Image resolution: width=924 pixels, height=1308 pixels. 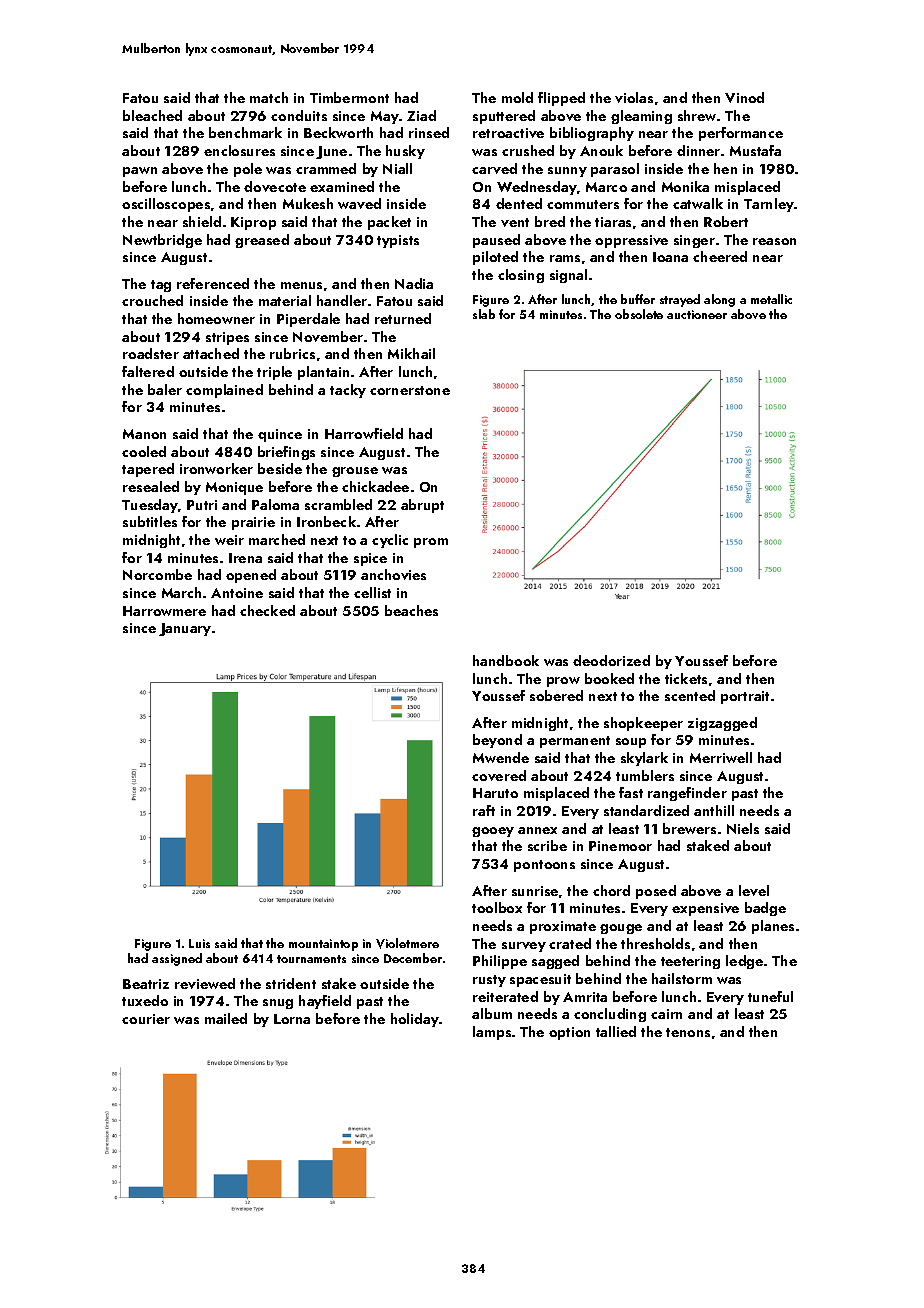 What do you see at coordinates (140, 172) in the image?
I see `pawn` at bounding box center [140, 172].
